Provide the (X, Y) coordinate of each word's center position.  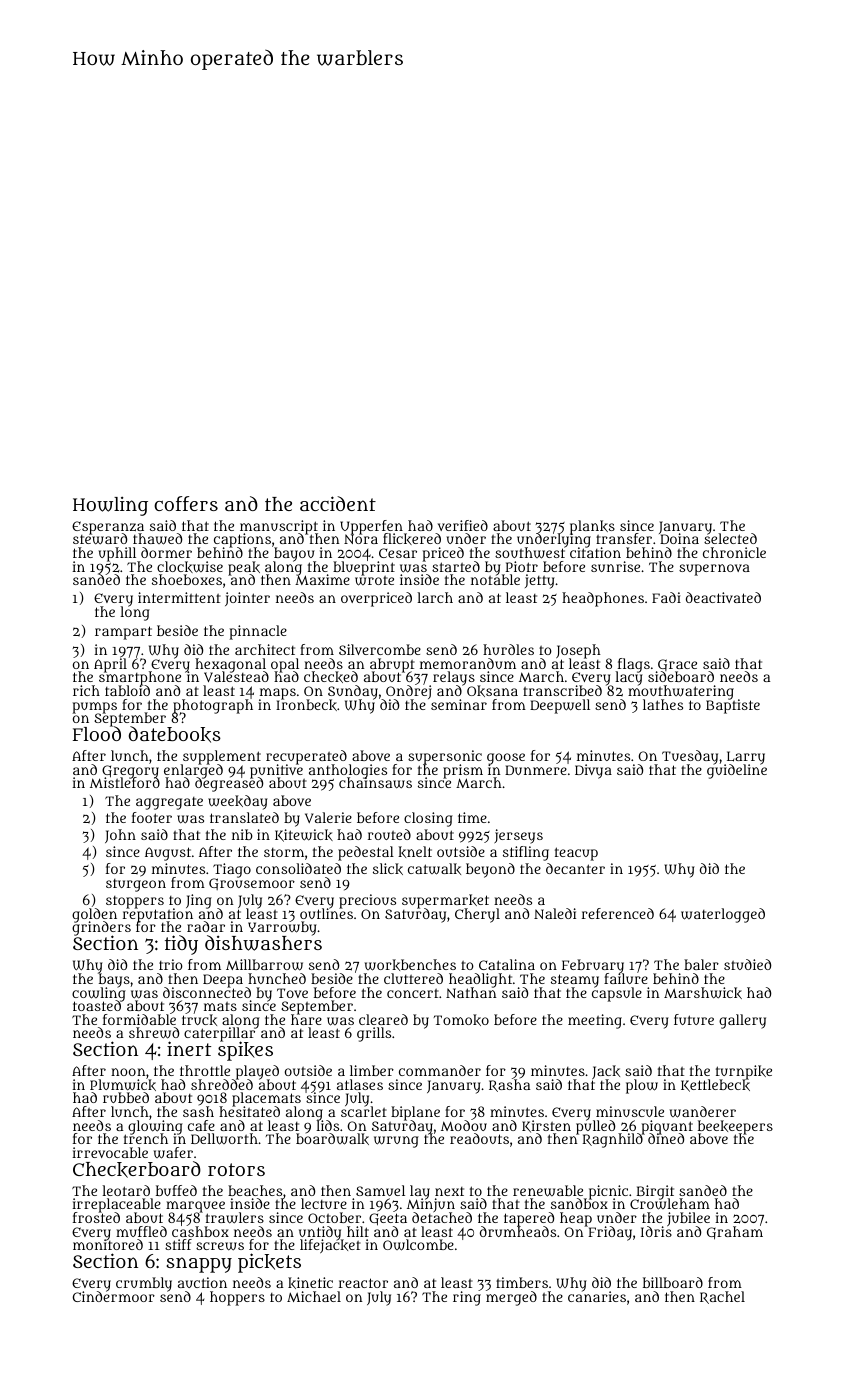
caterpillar (220, 1035)
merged (511, 1298)
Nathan (471, 993)
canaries (597, 1297)
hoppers (237, 1298)
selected (730, 539)
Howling (110, 506)
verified (463, 525)
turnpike (744, 1072)
